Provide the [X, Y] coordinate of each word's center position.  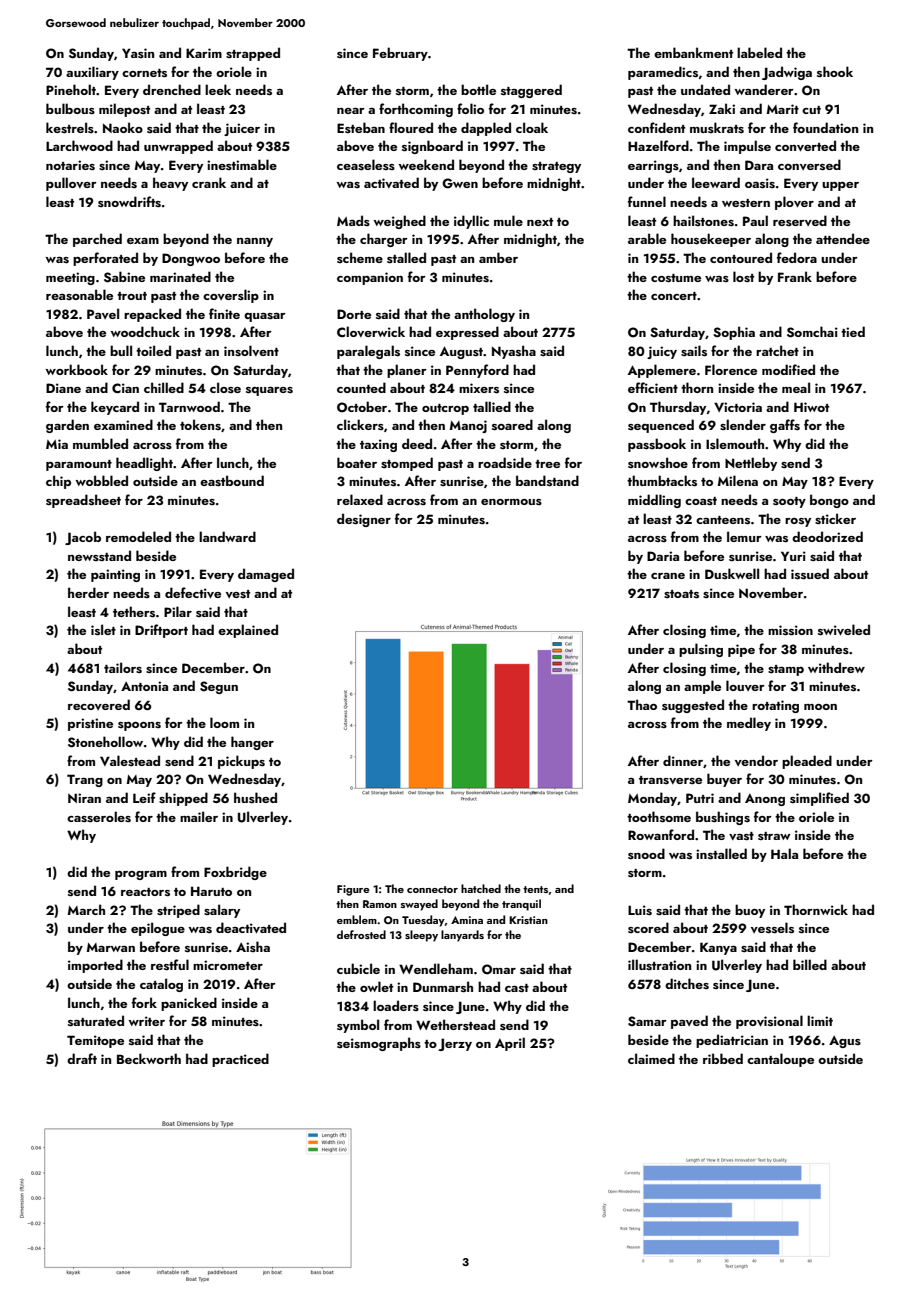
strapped [253, 54]
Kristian [528, 920]
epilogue [158, 929]
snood [646, 853]
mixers [479, 388]
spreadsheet [83, 501]
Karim [204, 53]
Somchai [812, 332]
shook [835, 72]
